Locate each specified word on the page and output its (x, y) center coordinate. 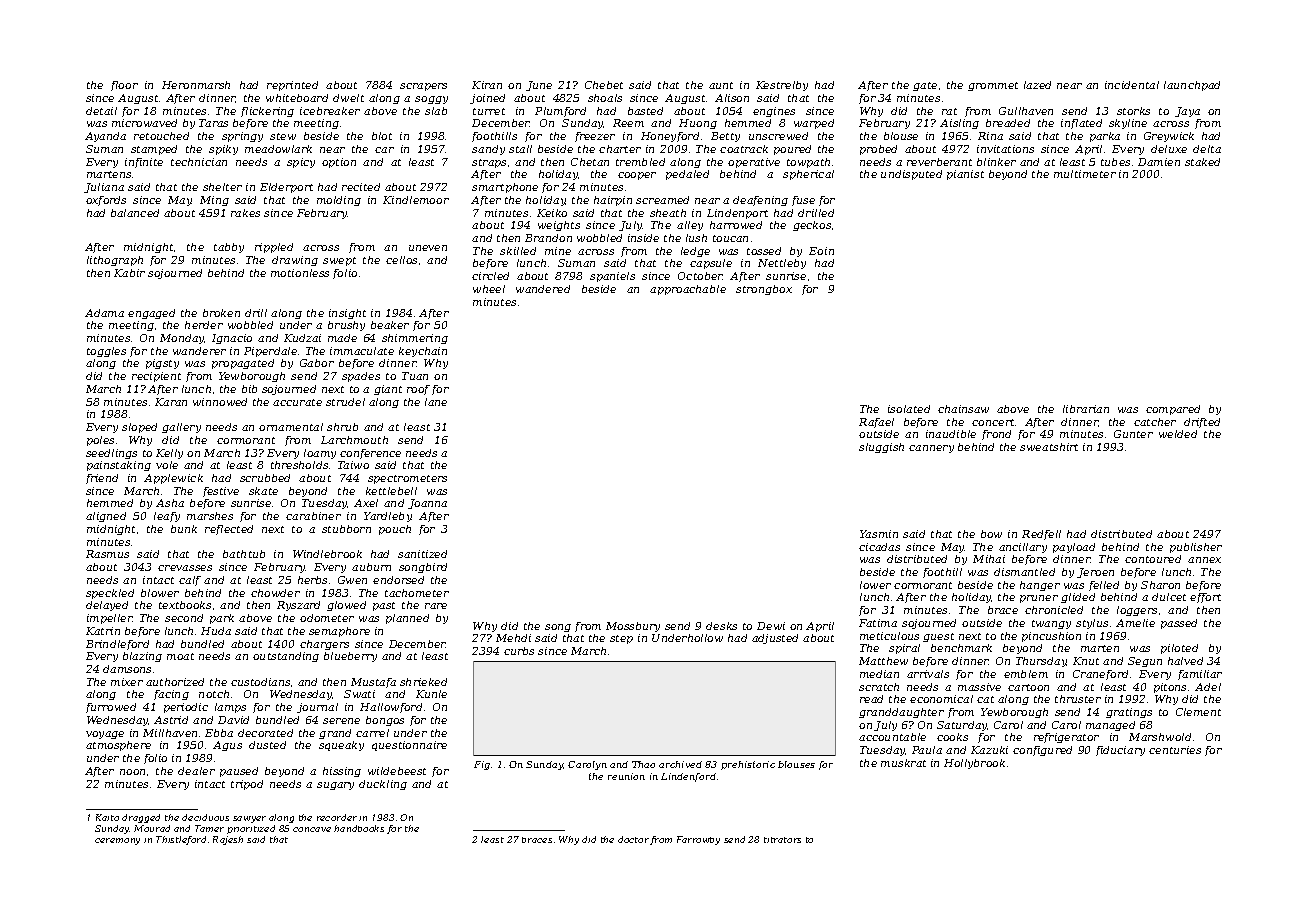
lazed (1037, 85)
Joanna (427, 504)
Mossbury (633, 627)
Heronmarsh (196, 85)
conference (370, 454)
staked (1202, 162)
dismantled (1024, 572)
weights (559, 226)
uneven (428, 248)
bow (991, 534)
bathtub (244, 554)
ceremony (117, 841)
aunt (721, 85)
